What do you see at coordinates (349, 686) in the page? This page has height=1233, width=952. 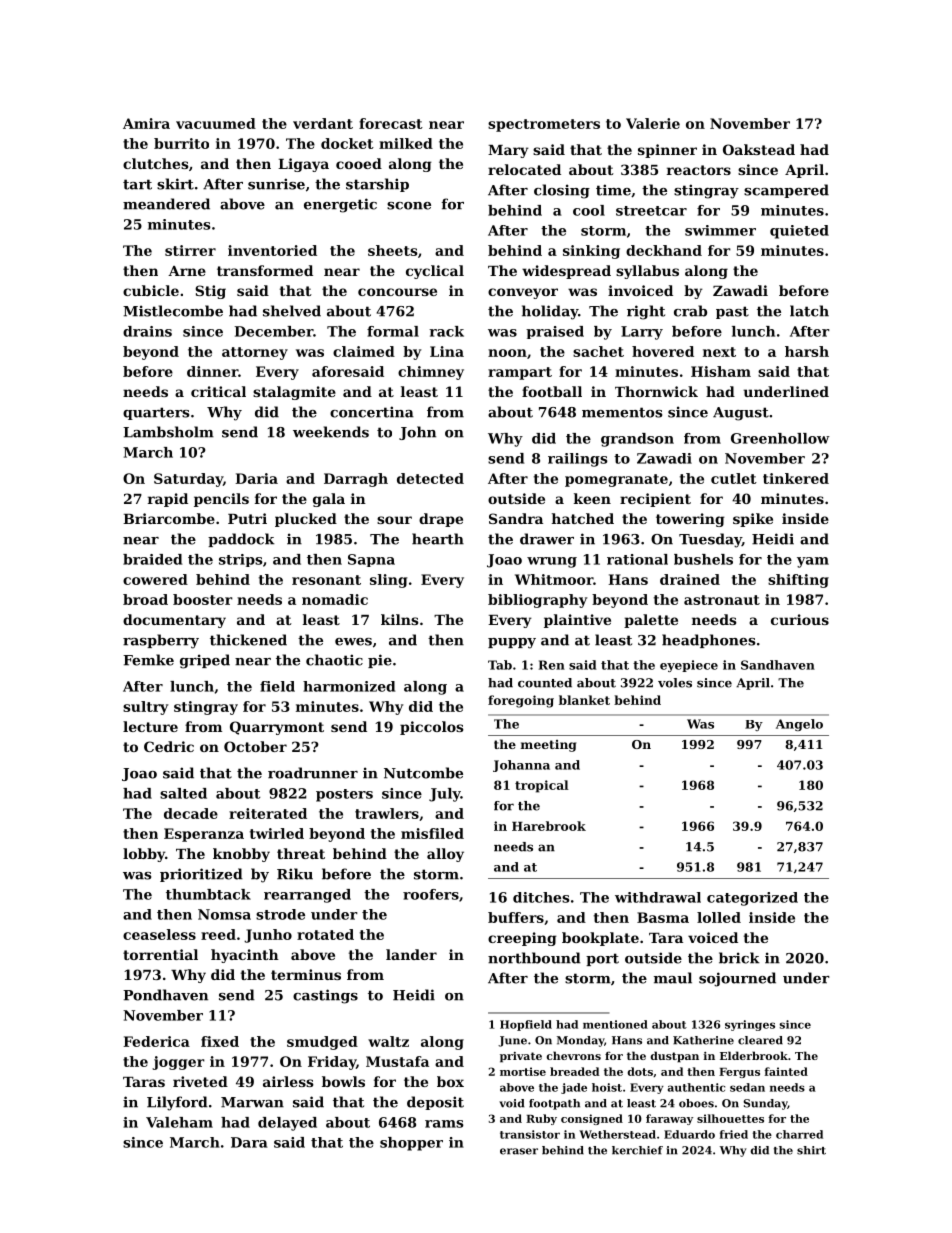 I see `harmonized` at bounding box center [349, 686].
